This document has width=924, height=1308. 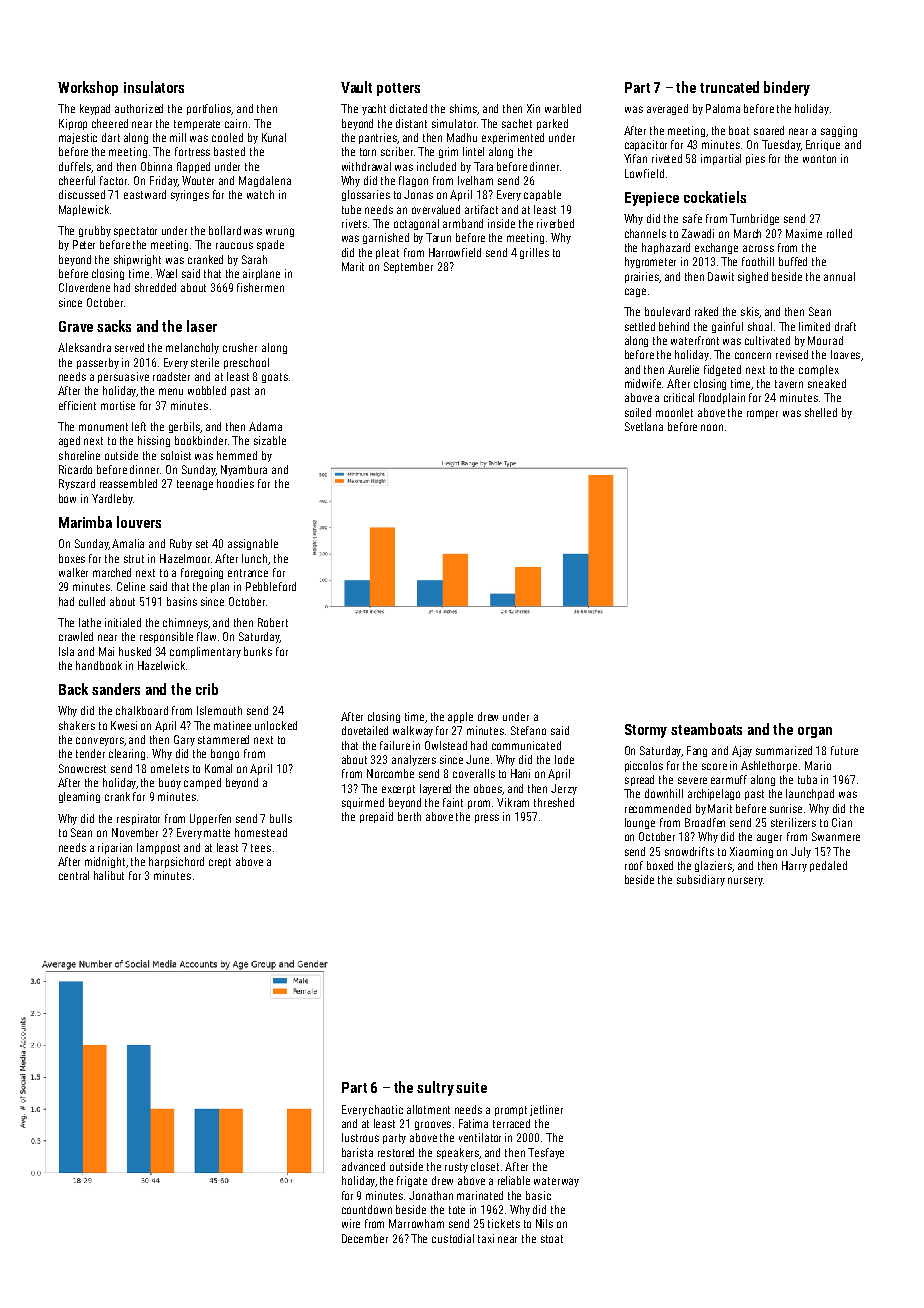 I want to click on suite, so click(x=471, y=1087).
